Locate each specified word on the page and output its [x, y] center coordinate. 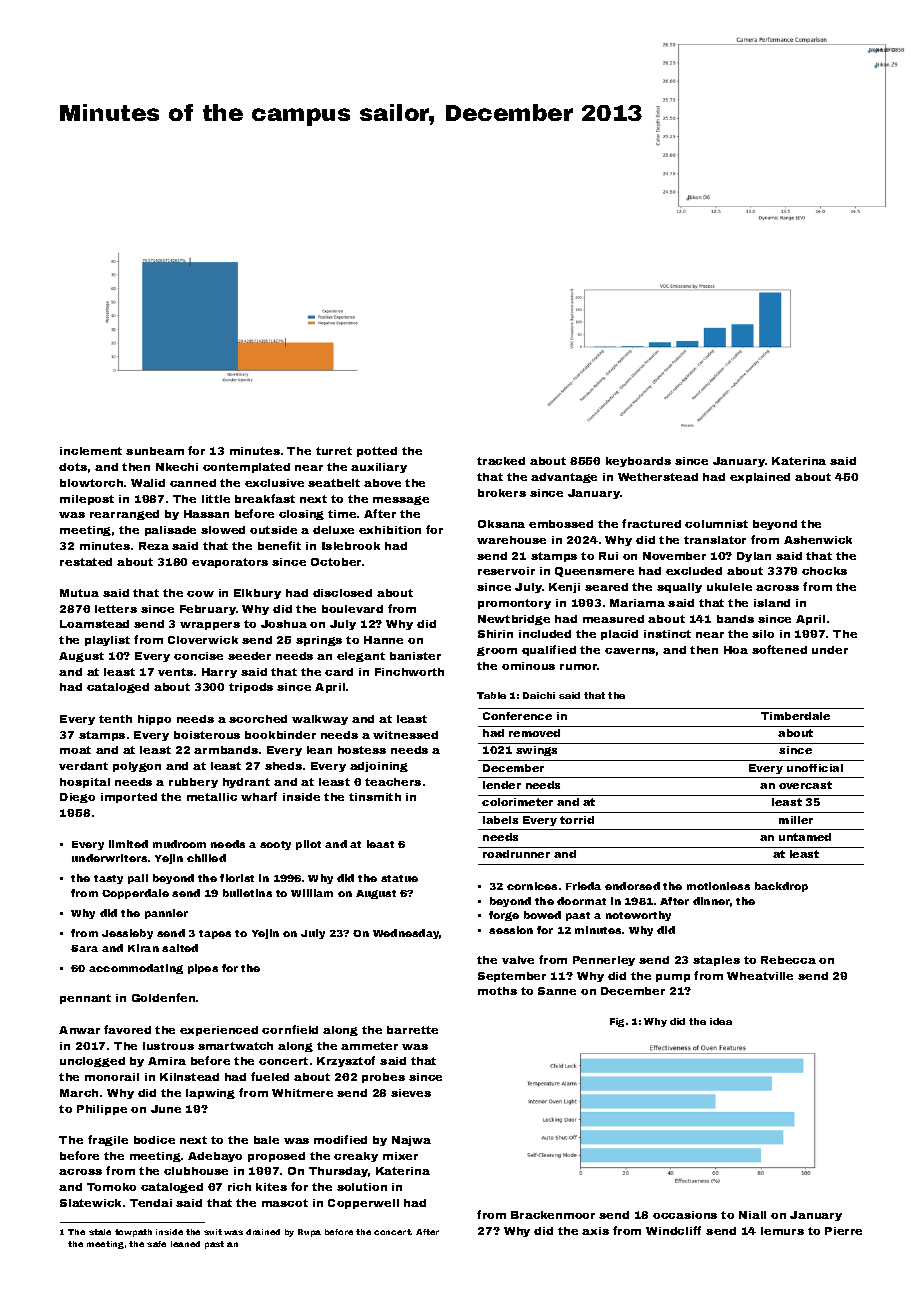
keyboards [638, 462]
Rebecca [788, 960]
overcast [805, 785]
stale [100, 1232]
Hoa [736, 650]
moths [497, 991]
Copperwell [363, 1204]
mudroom [179, 844]
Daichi [539, 695]
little [216, 499]
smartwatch [235, 1046]
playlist [107, 641]
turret [334, 451]
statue [399, 878]
